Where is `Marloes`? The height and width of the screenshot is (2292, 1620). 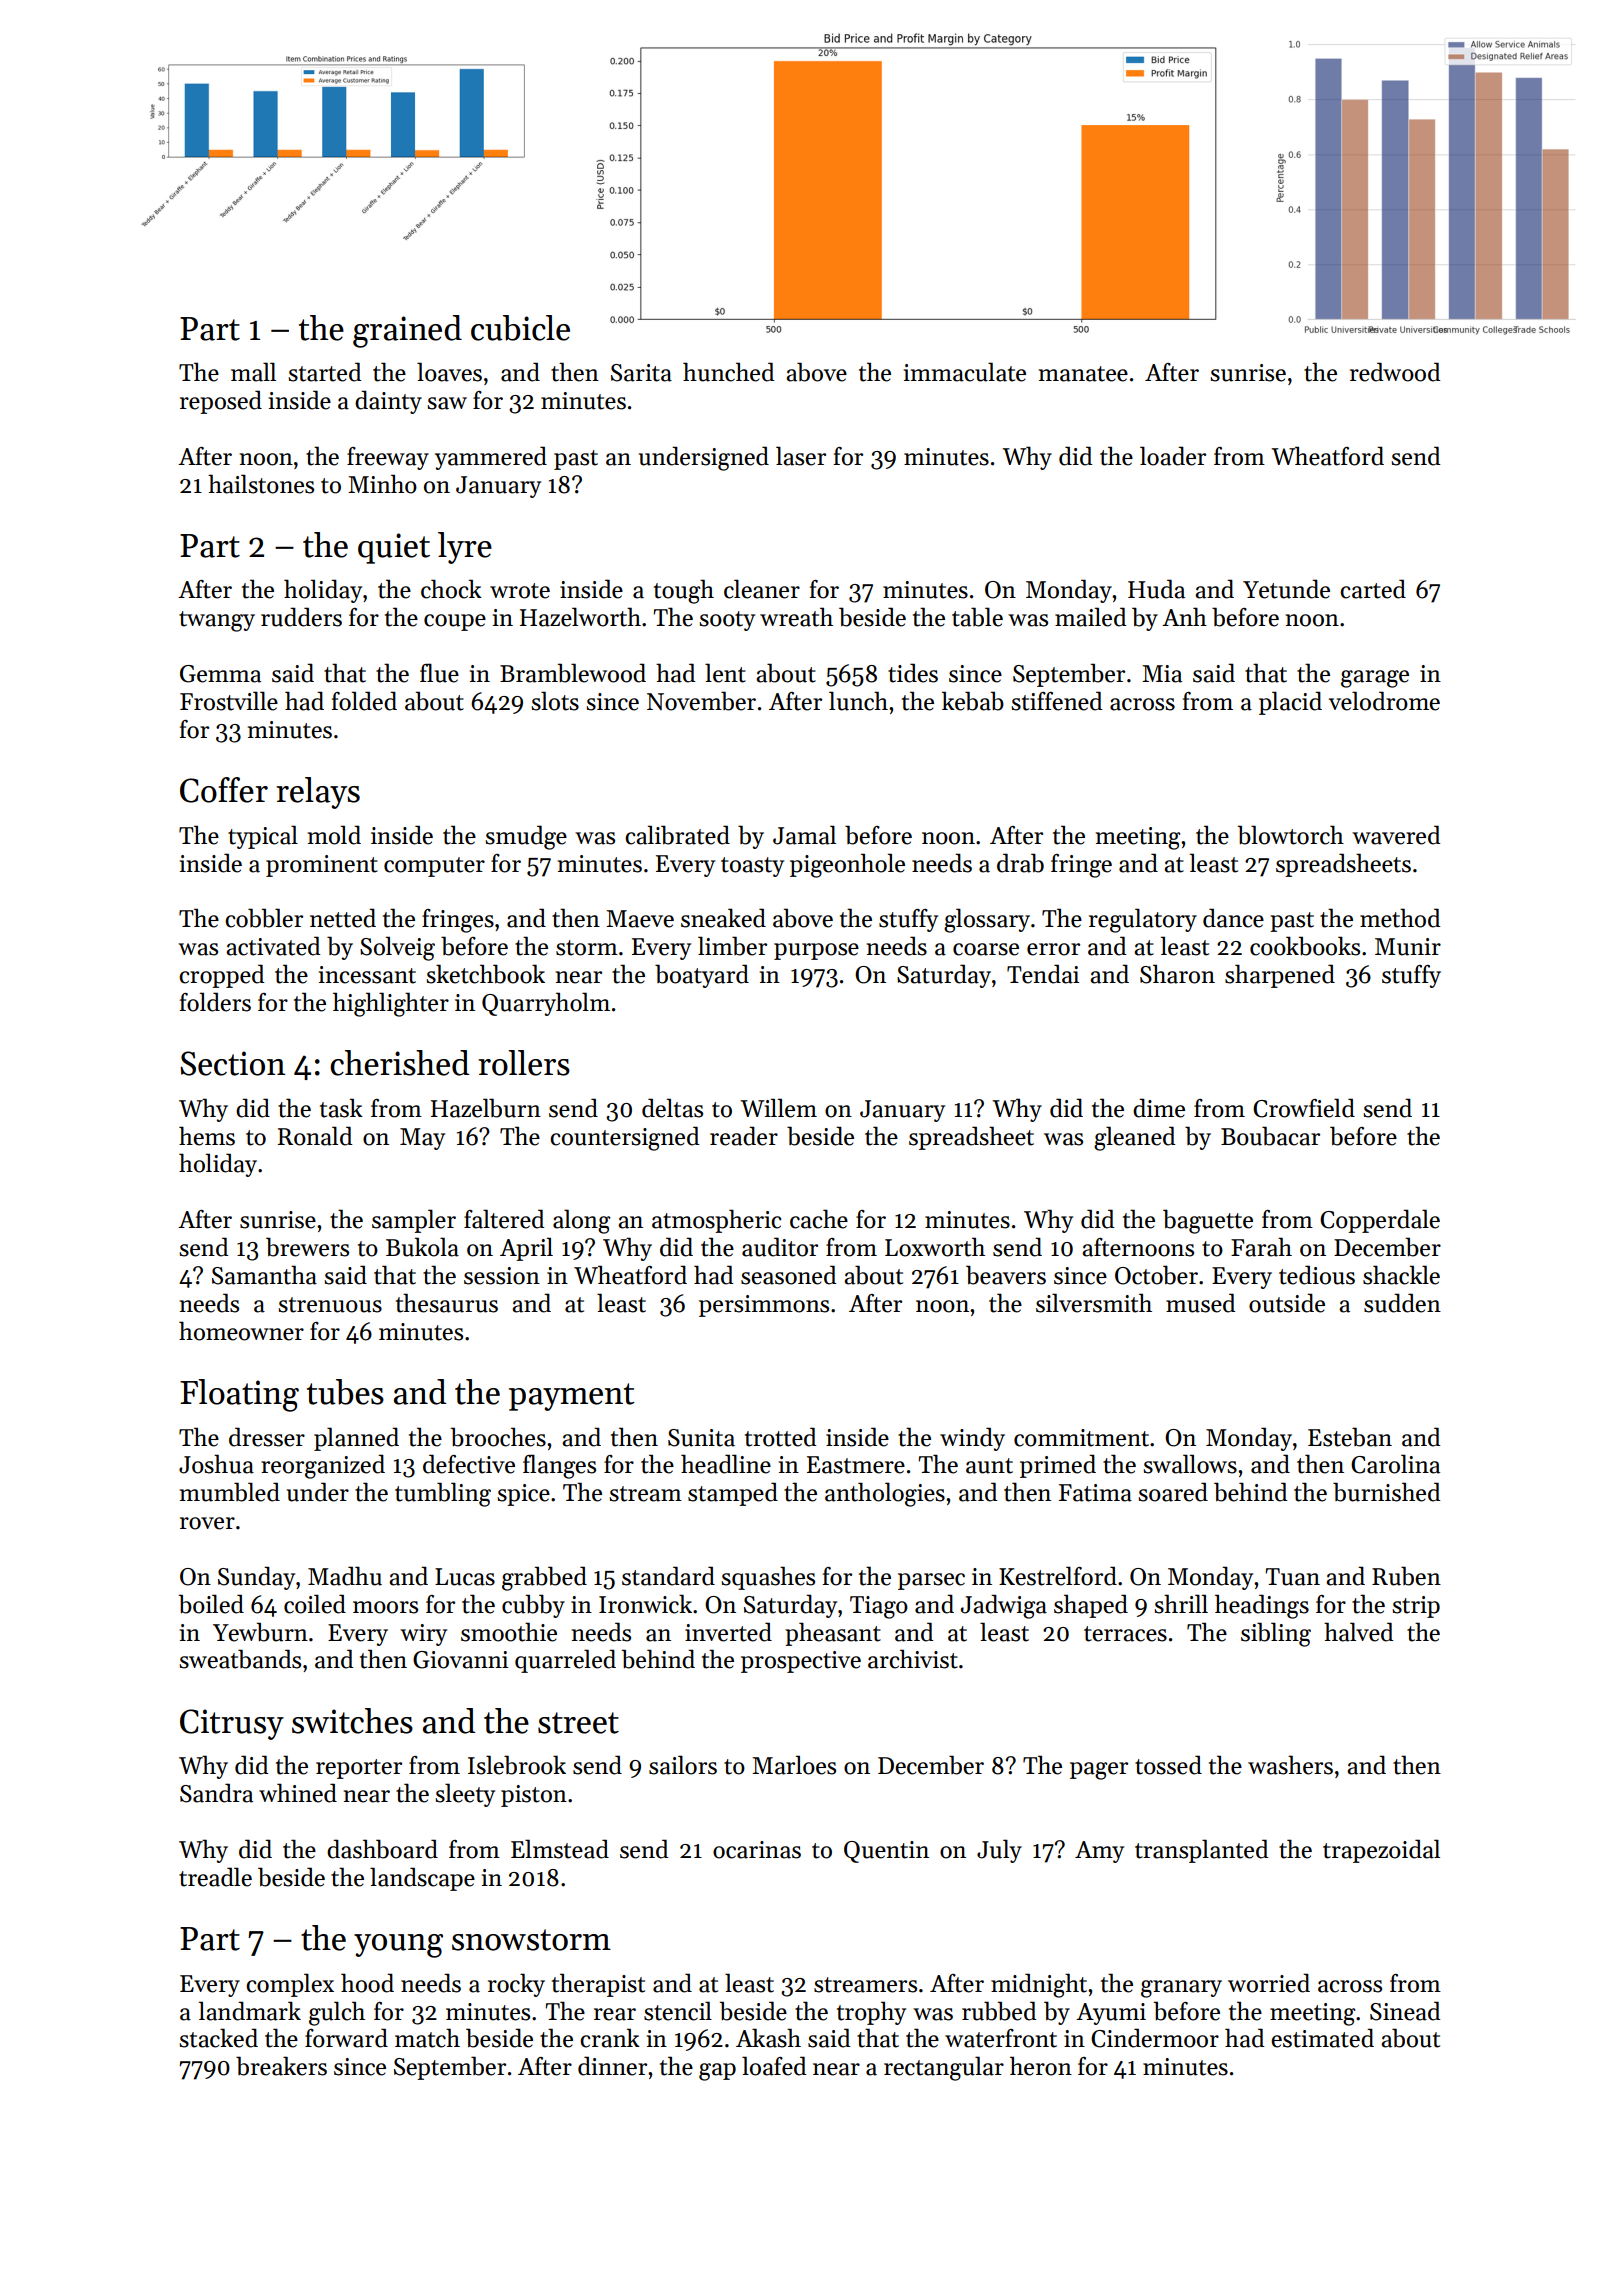 Marloes is located at coordinates (794, 1765).
